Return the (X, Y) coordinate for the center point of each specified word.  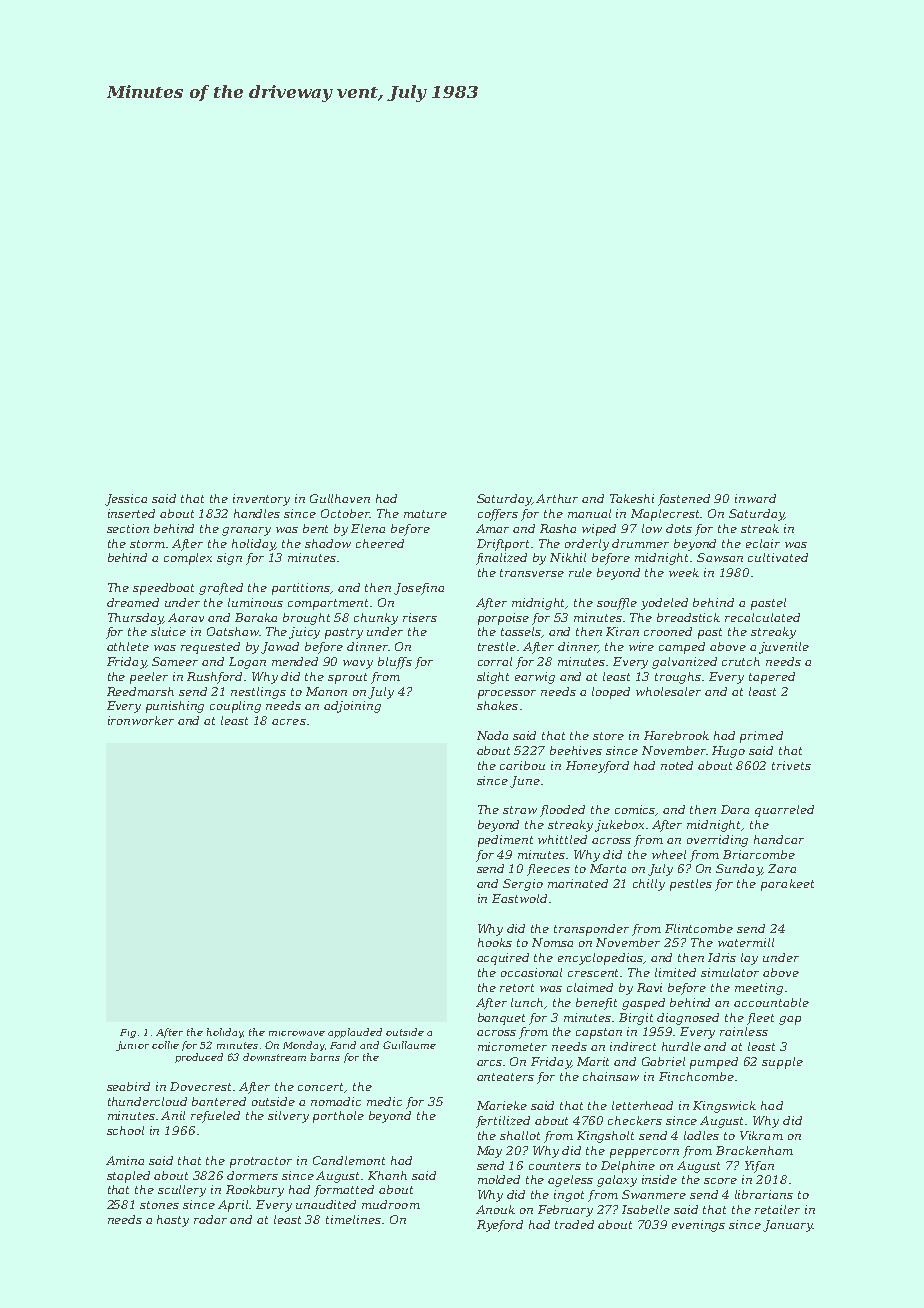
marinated (578, 883)
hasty (173, 1221)
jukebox (619, 826)
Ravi (649, 987)
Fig (128, 1033)
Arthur (557, 498)
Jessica (126, 500)
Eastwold (519, 898)
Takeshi (632, 498)
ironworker (141, 720)
